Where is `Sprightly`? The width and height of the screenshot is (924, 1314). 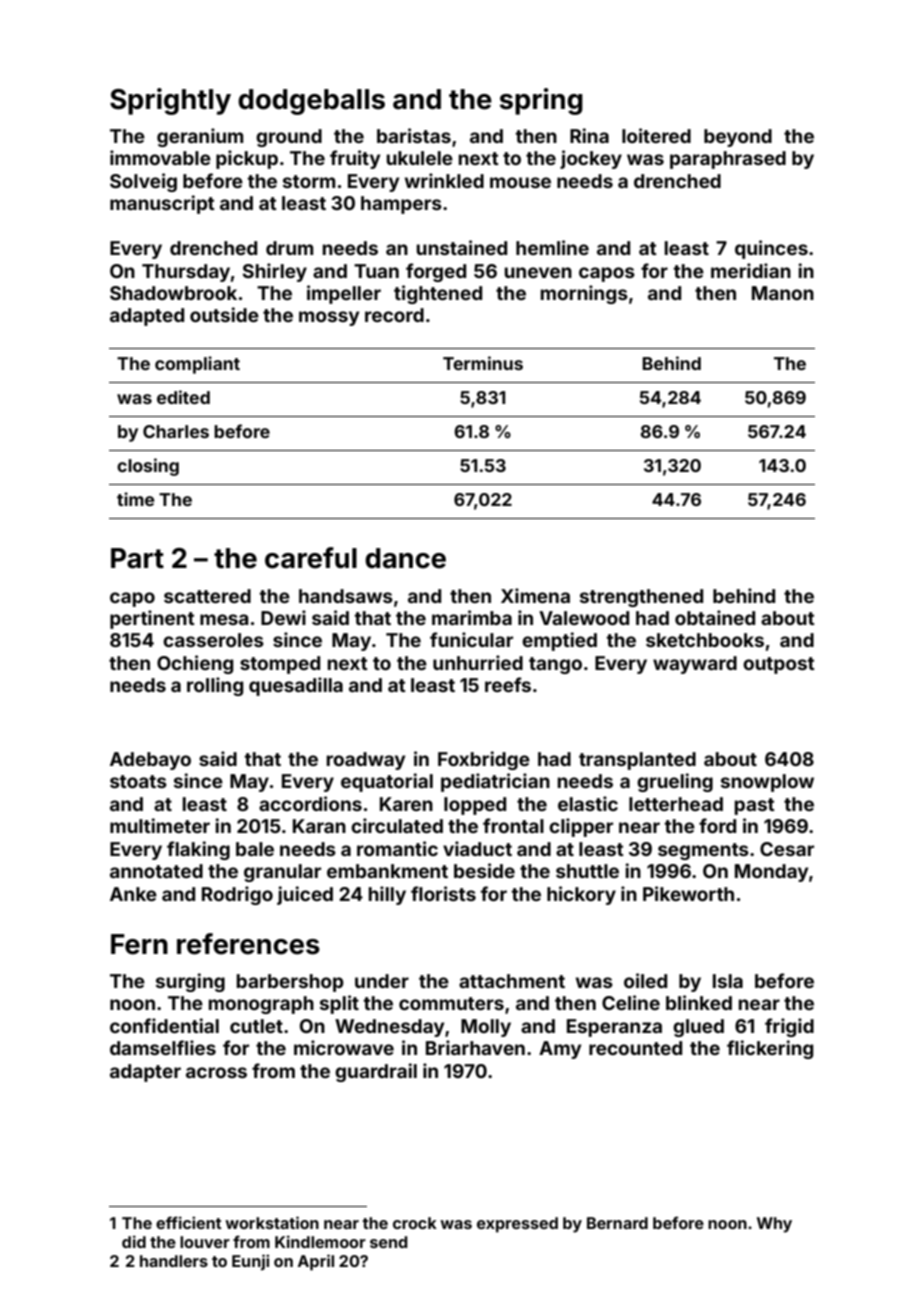
Sprightly is located at coordinates (170, 101).
